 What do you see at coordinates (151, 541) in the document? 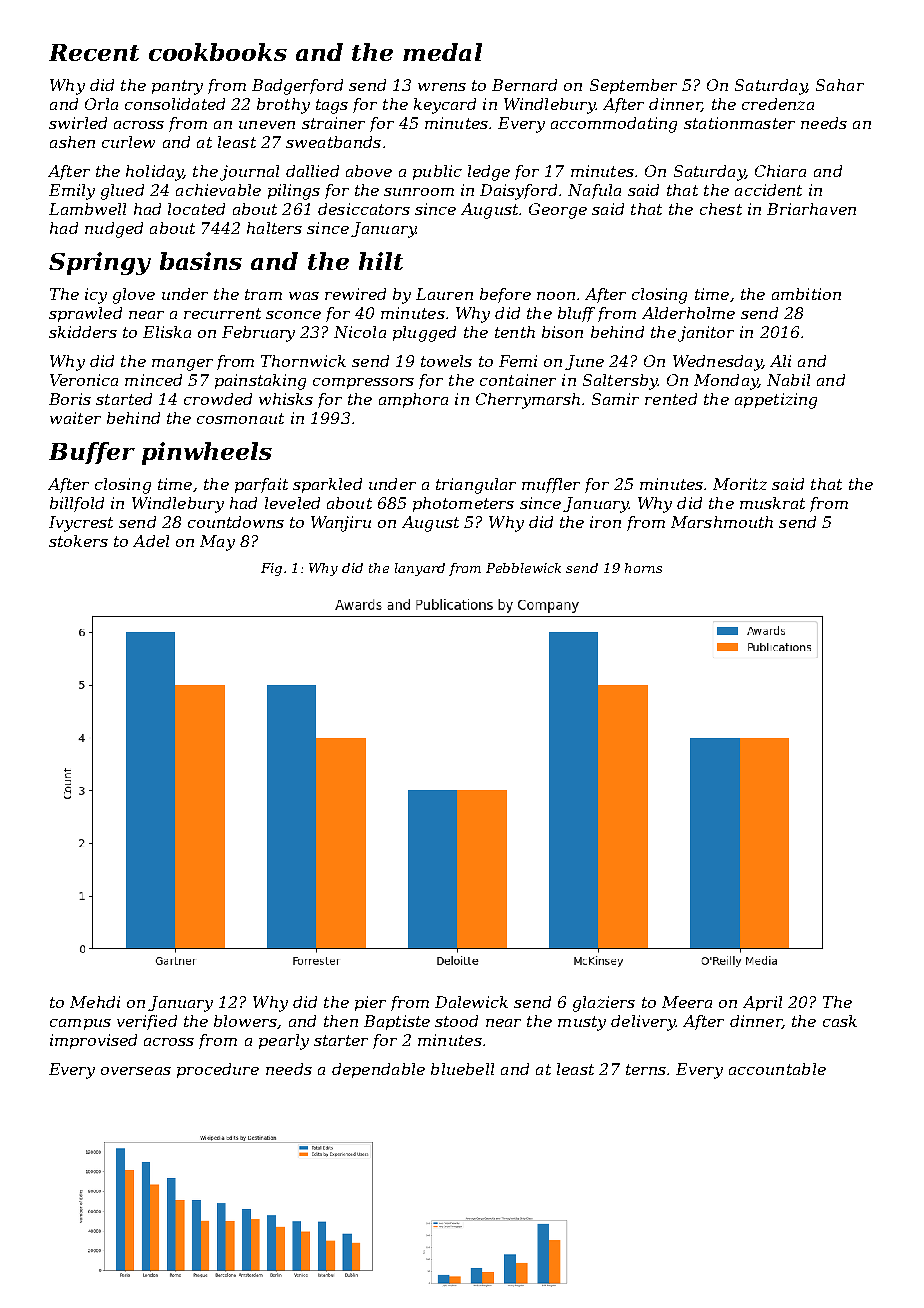
I see `Adel` at bounding box center [151, 541].
